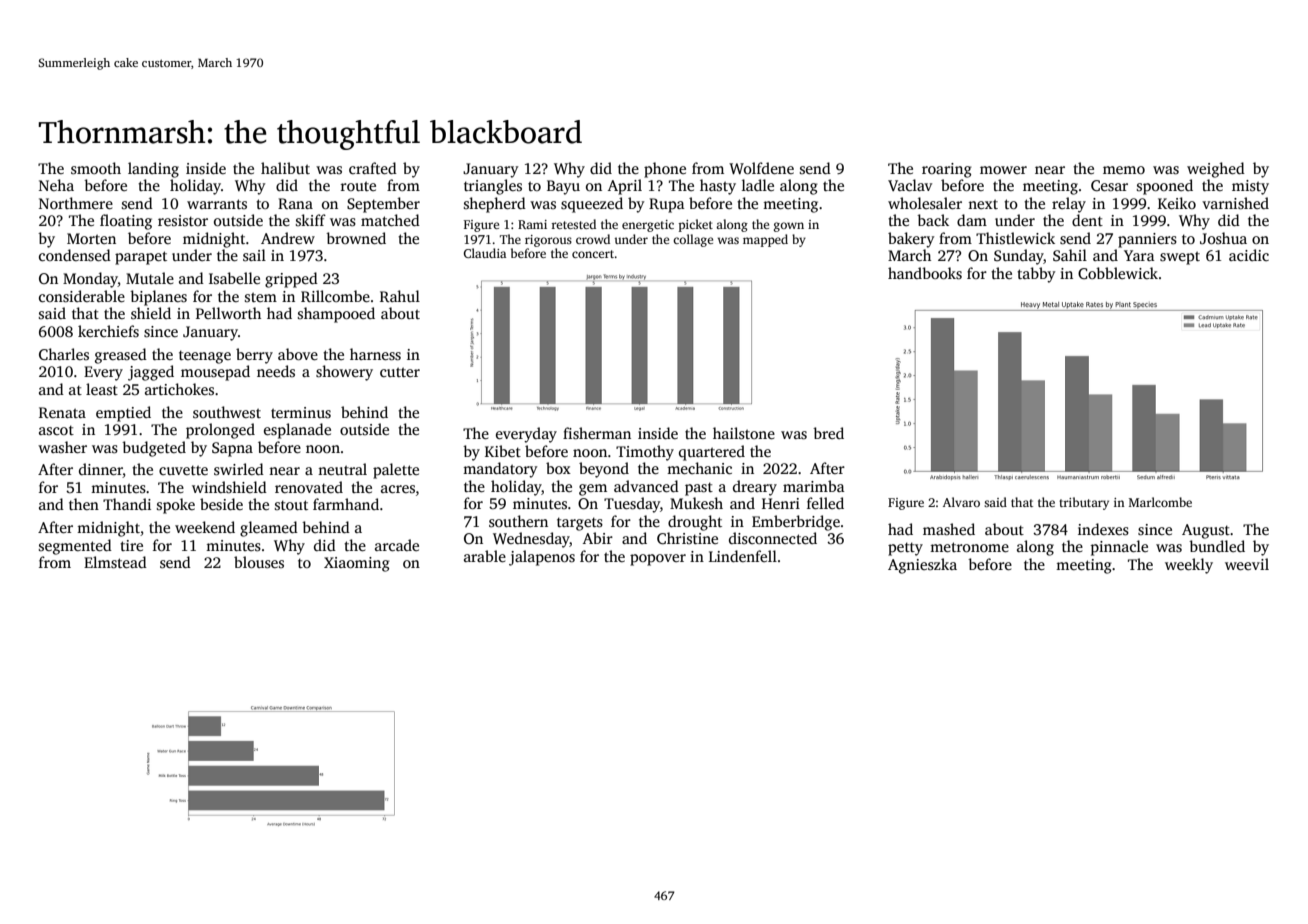 The width and height of the screenshot is (1308, 924). What do you see at coordinates (357, 564) in the screenshot?
I see `Xiaoming` at bounding box center [357, 564].
